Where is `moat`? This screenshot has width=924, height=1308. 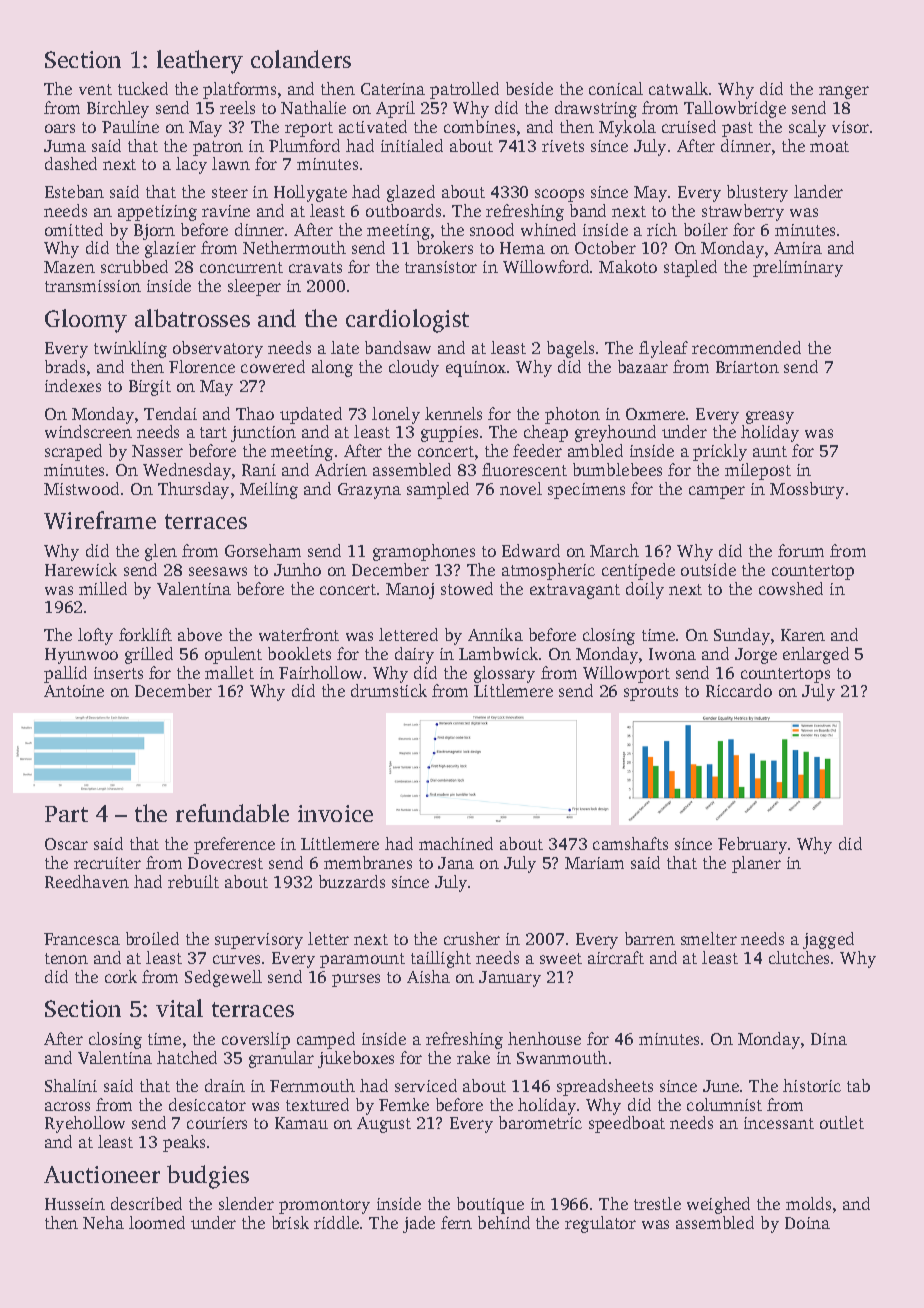
moat is located at coordinates (829, 146).
